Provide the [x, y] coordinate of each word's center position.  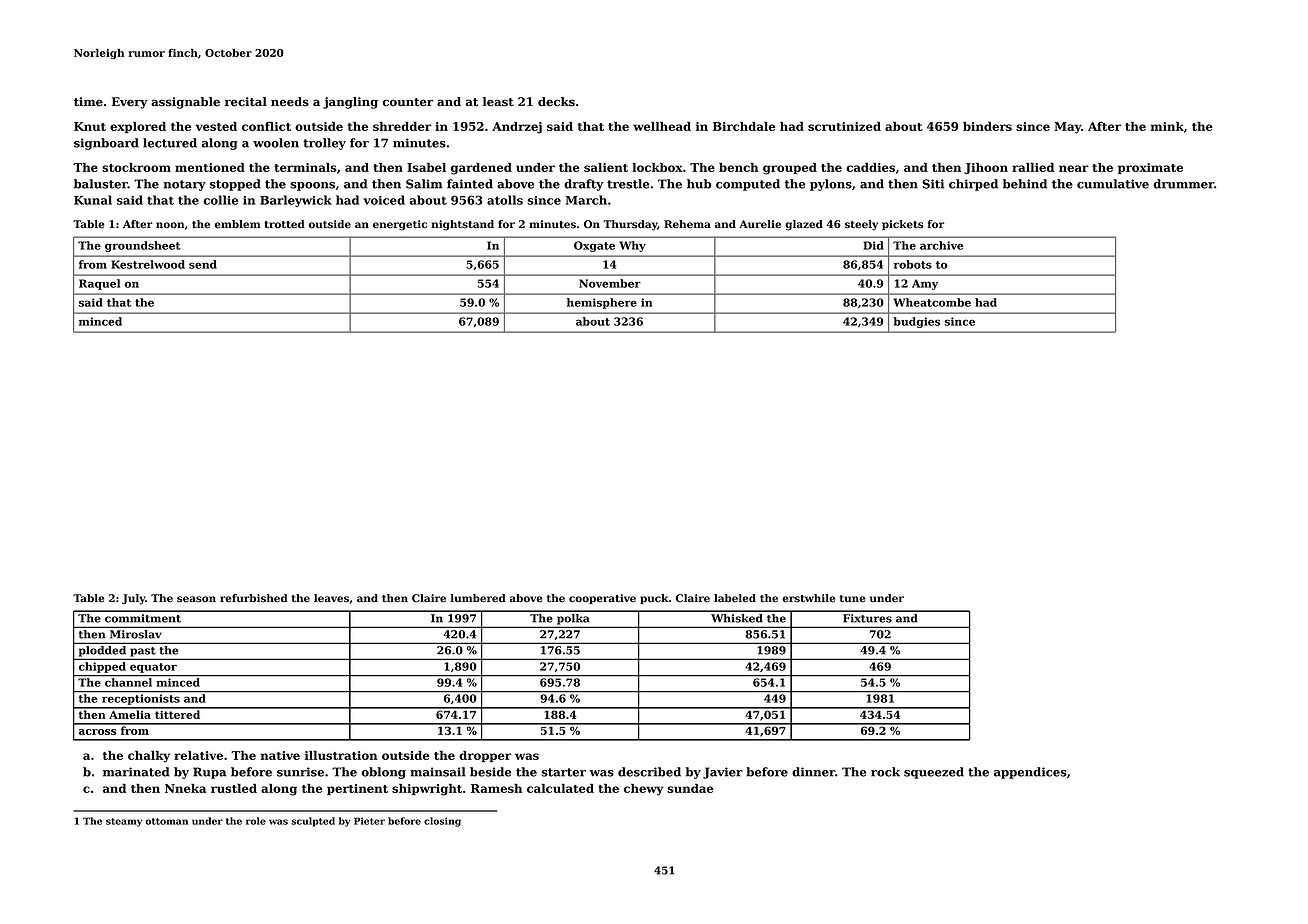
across [97, 732]
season [196, 599]
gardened [481, 169]
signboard [106, 144]
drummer [1183, 184]
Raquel [99, 284]
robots [913, 264]
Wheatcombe [932, 302]
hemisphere [602, 303]
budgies [917, 322]
